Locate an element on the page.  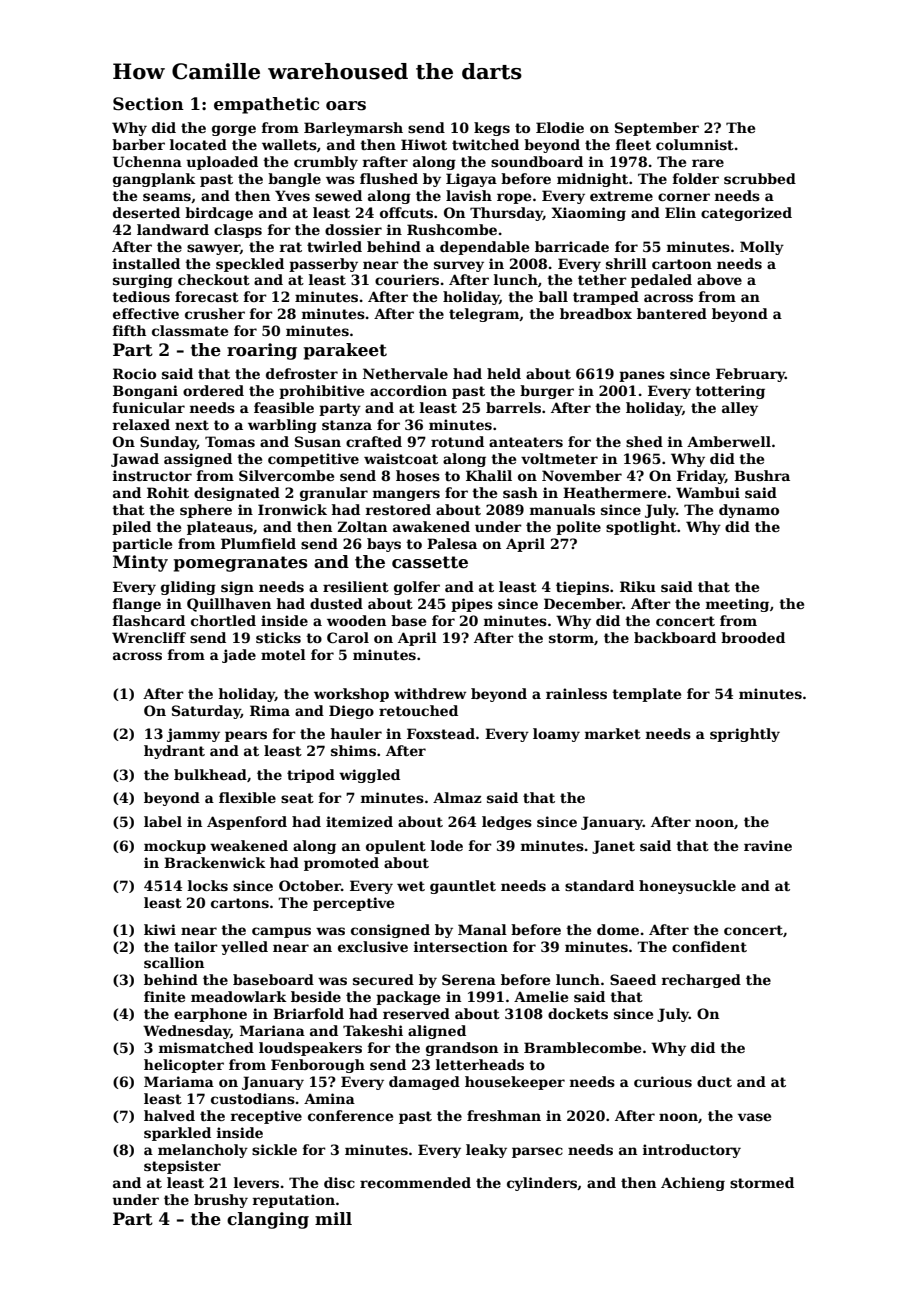
breadbox is located at coordinates (596, 313).
